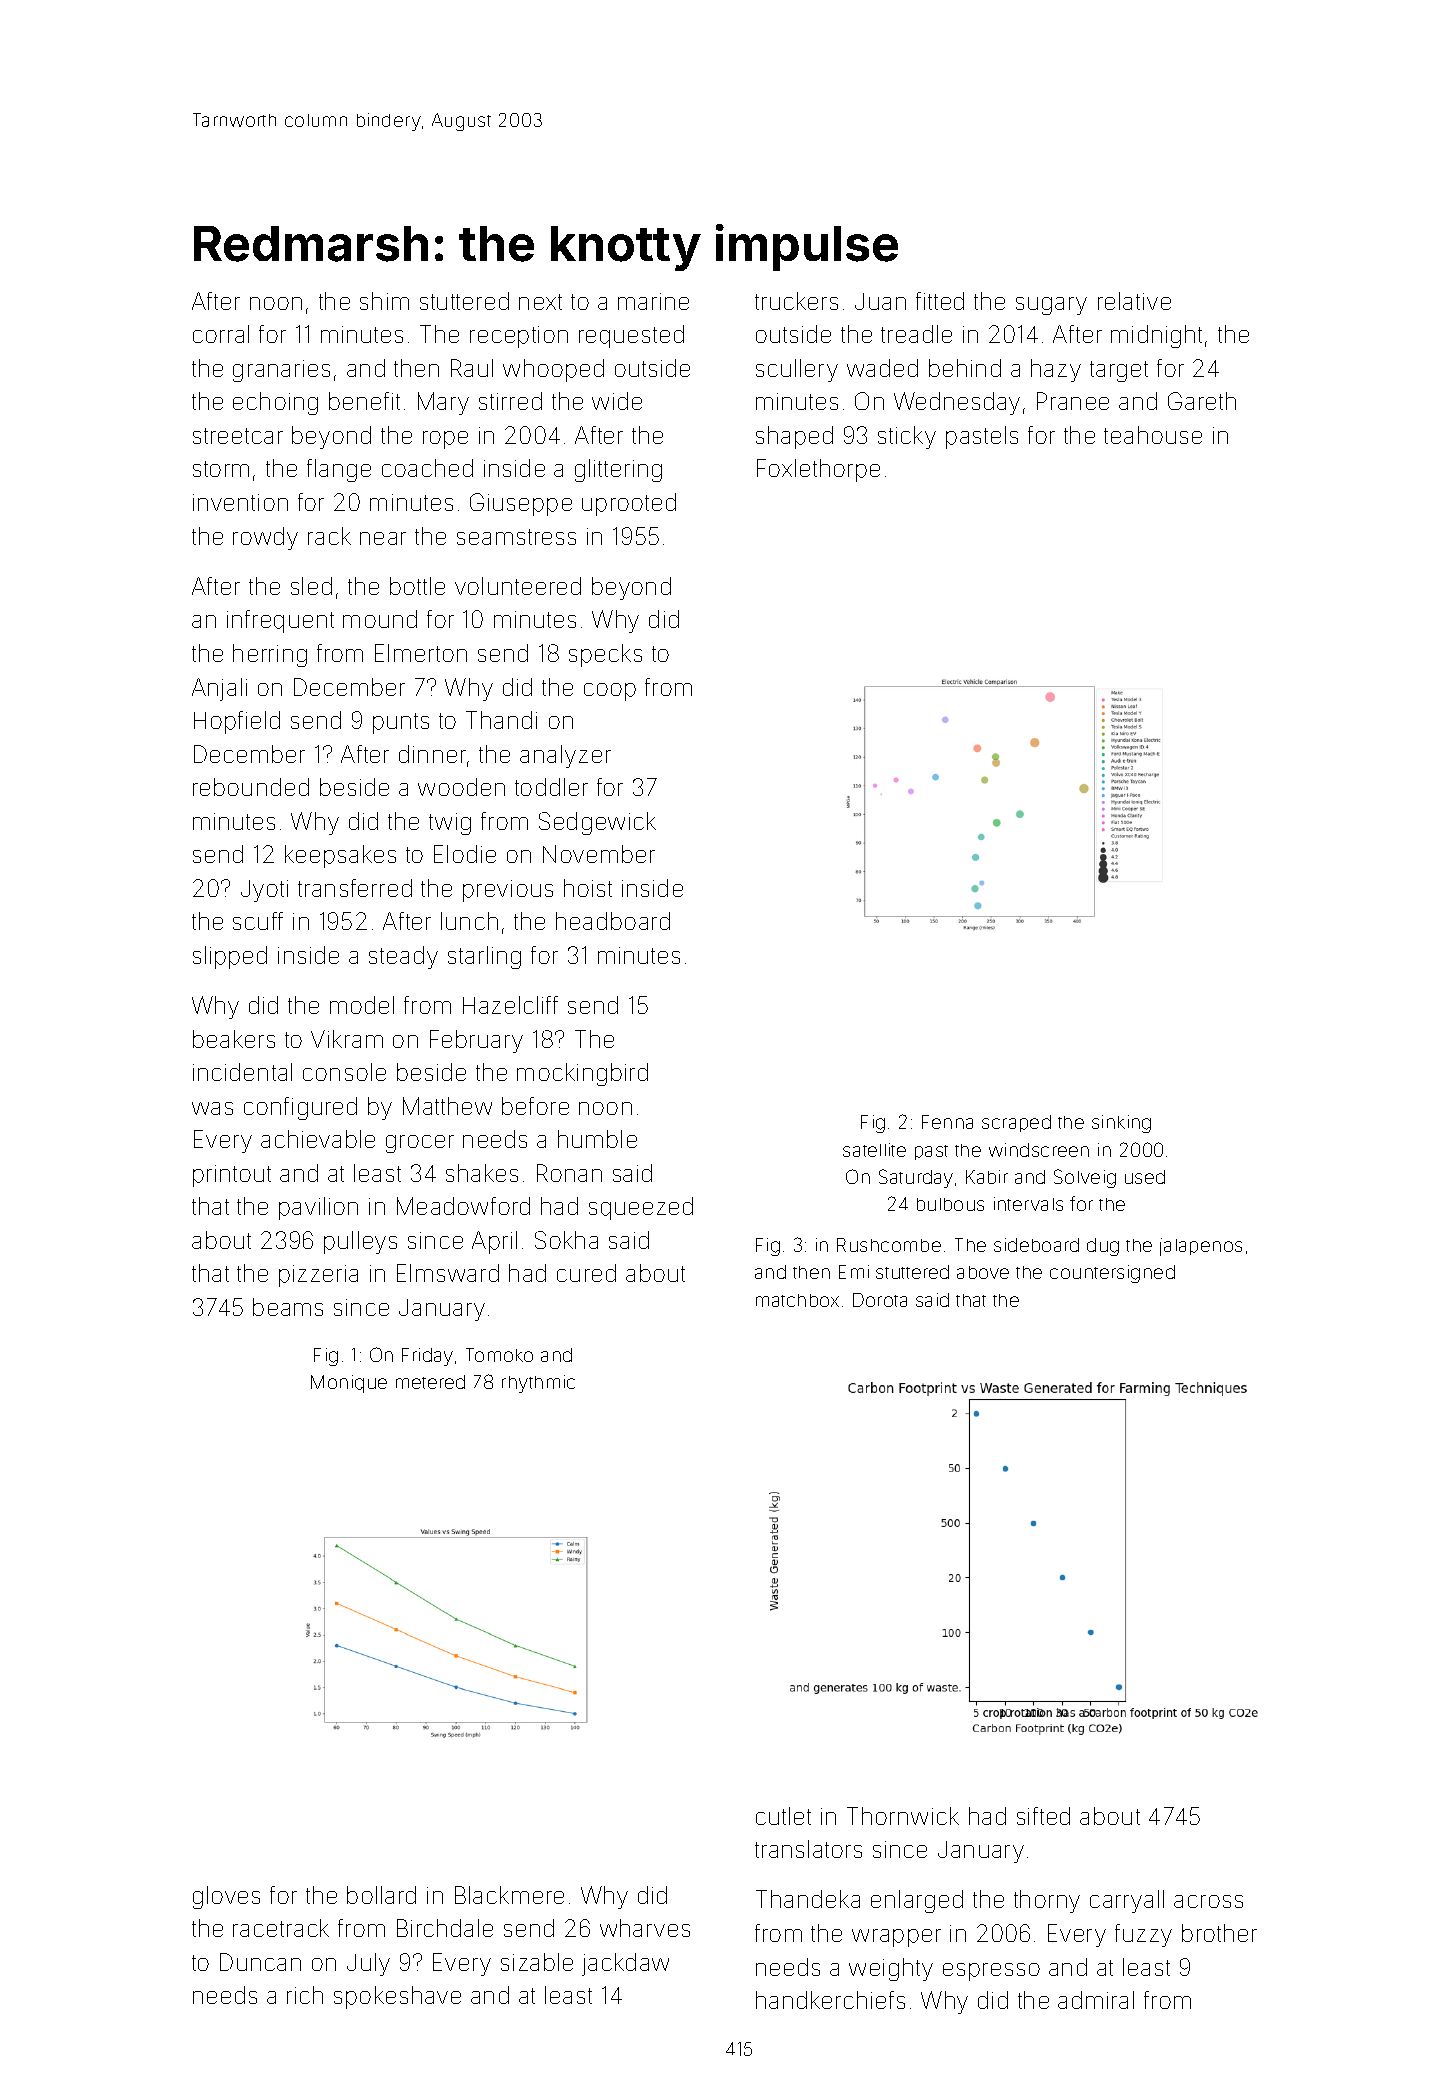  What do you see at coordinates (625, 1964) in the page?
I see `jackdaw` at bounding box center [625, 1964].
